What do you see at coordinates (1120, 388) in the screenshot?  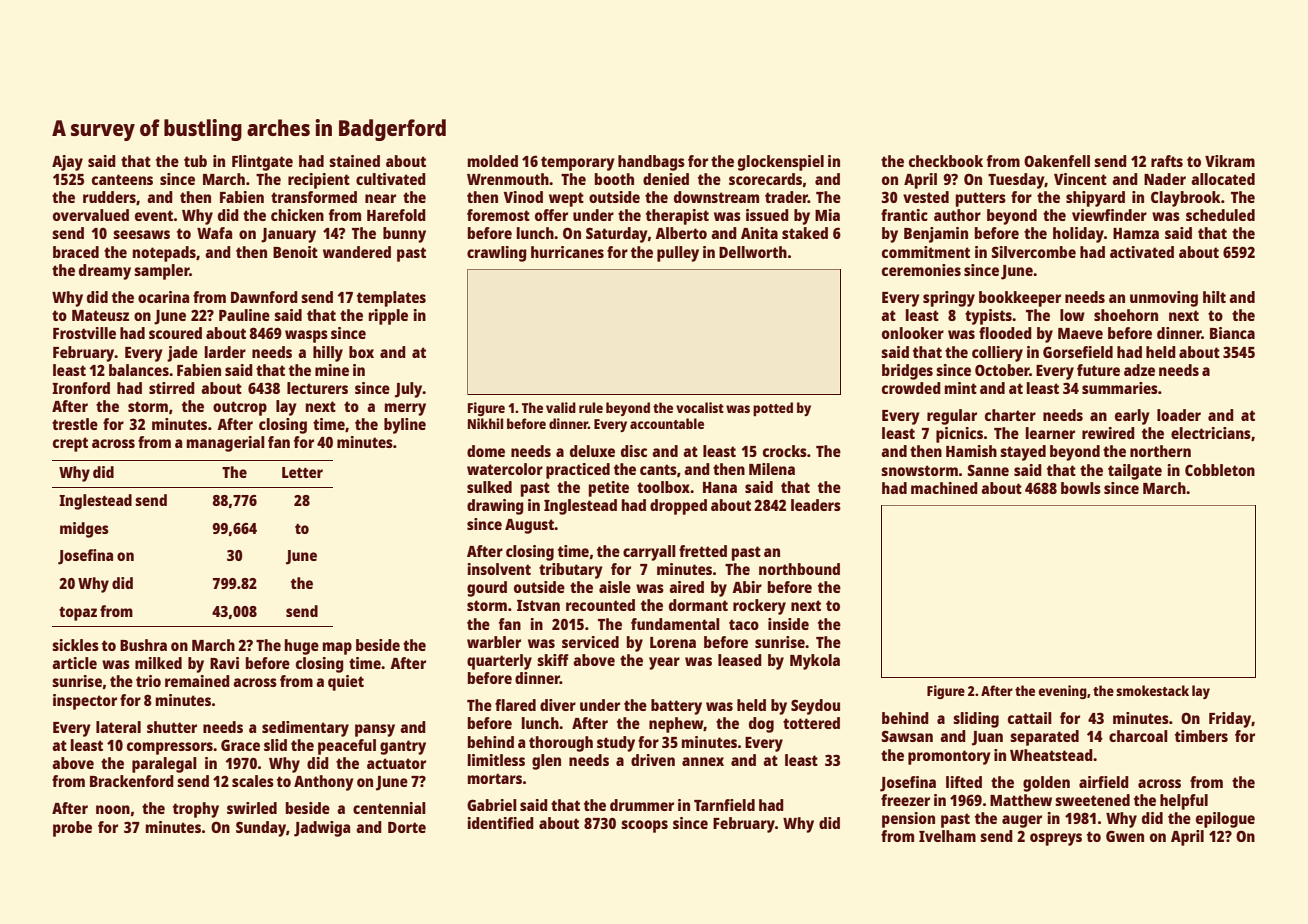 I see `summaries` at bounding box center [1120, 388].
